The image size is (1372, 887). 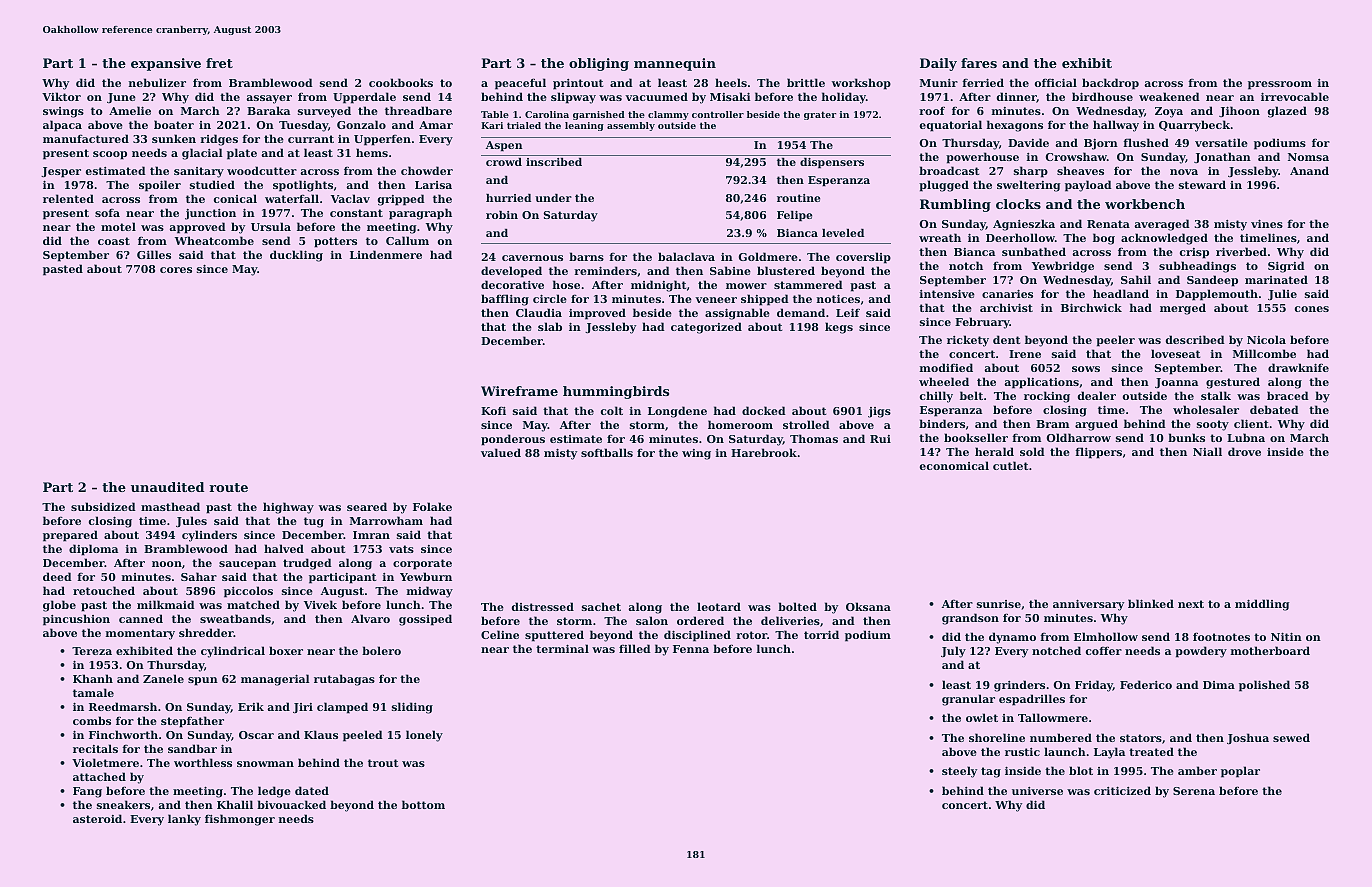 I want to click on Renata, so click(x=1108, y=224).
